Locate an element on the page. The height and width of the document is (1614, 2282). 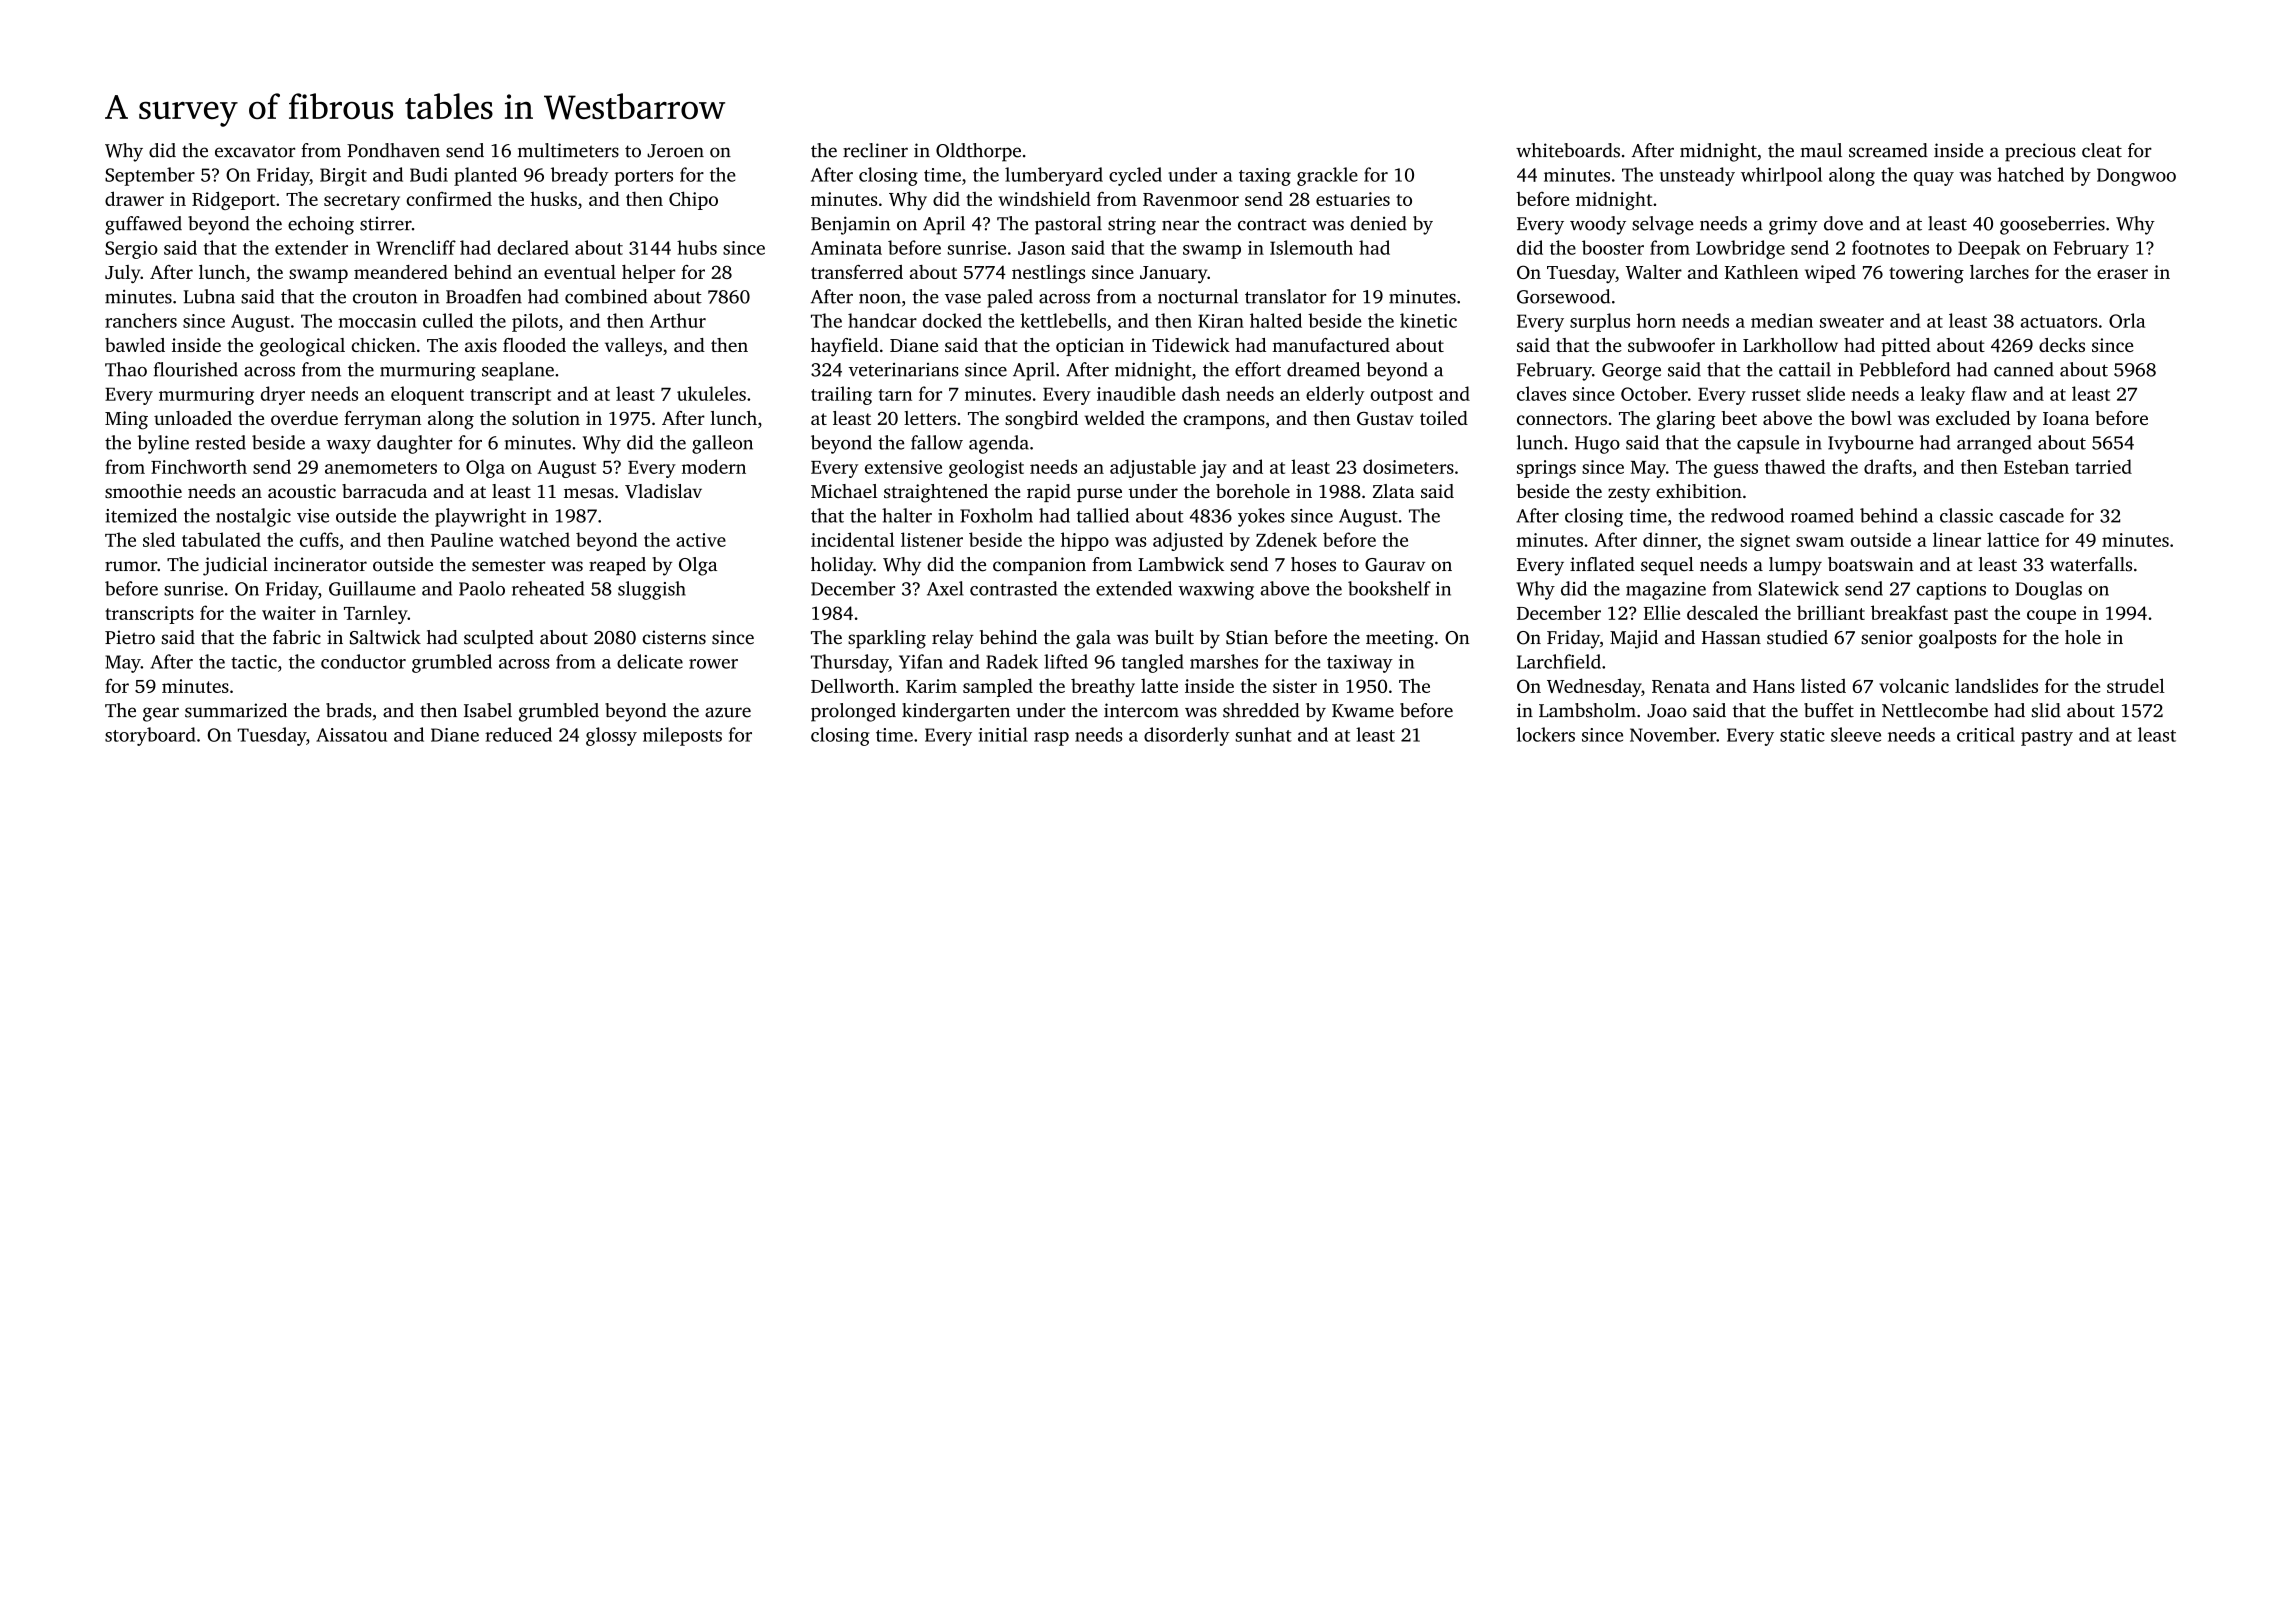
relay is located at coordinates (953, 639).
